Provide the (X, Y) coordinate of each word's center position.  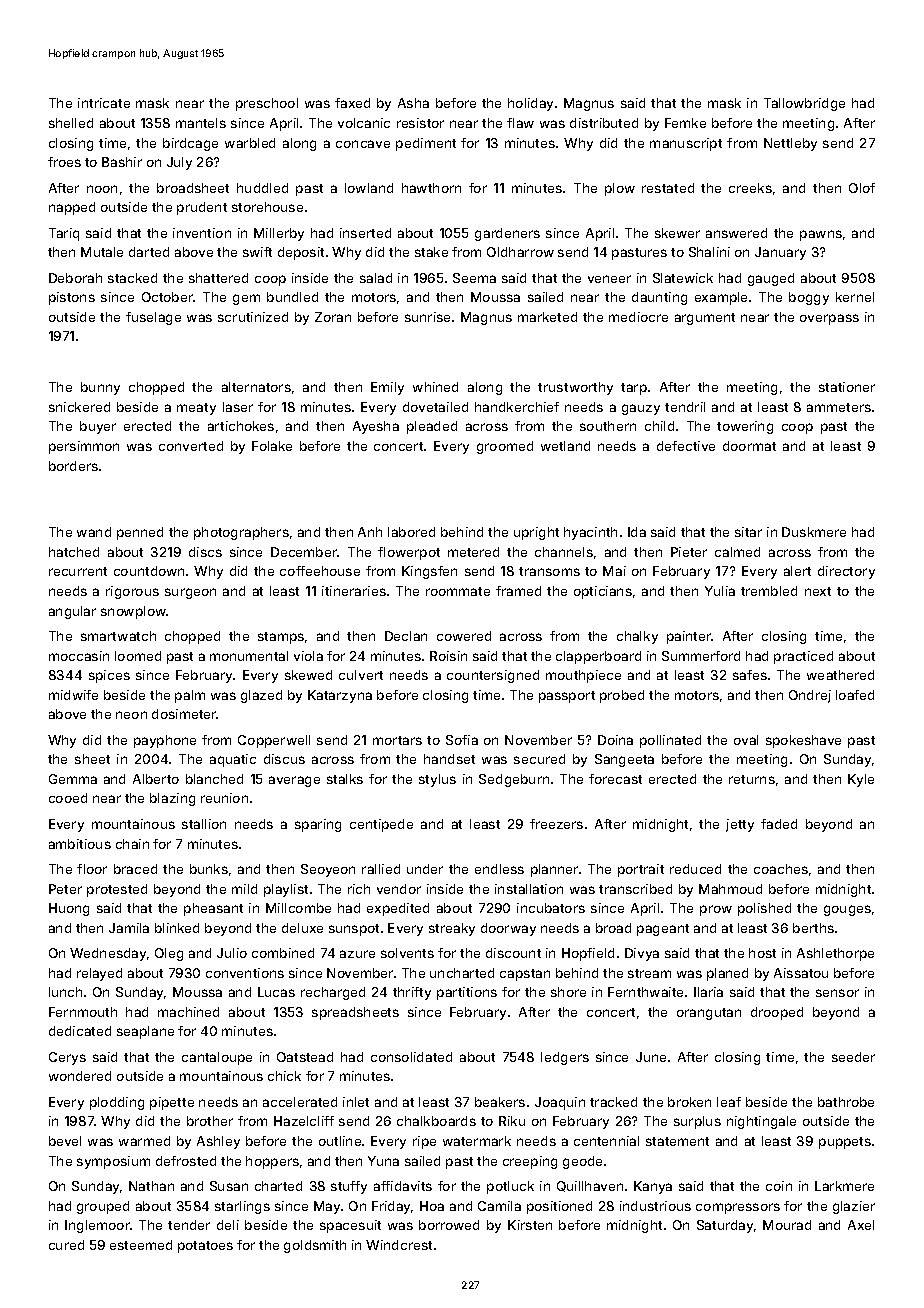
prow (716, 910)
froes (64, 162)
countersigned (493, 676)
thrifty (412, 993)
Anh (370, 532)
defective (686, 446)
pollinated (670, 741)
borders (73, 466)
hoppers (272, 1162)
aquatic (233, 760)
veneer (609, 279)
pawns (821, 235)
